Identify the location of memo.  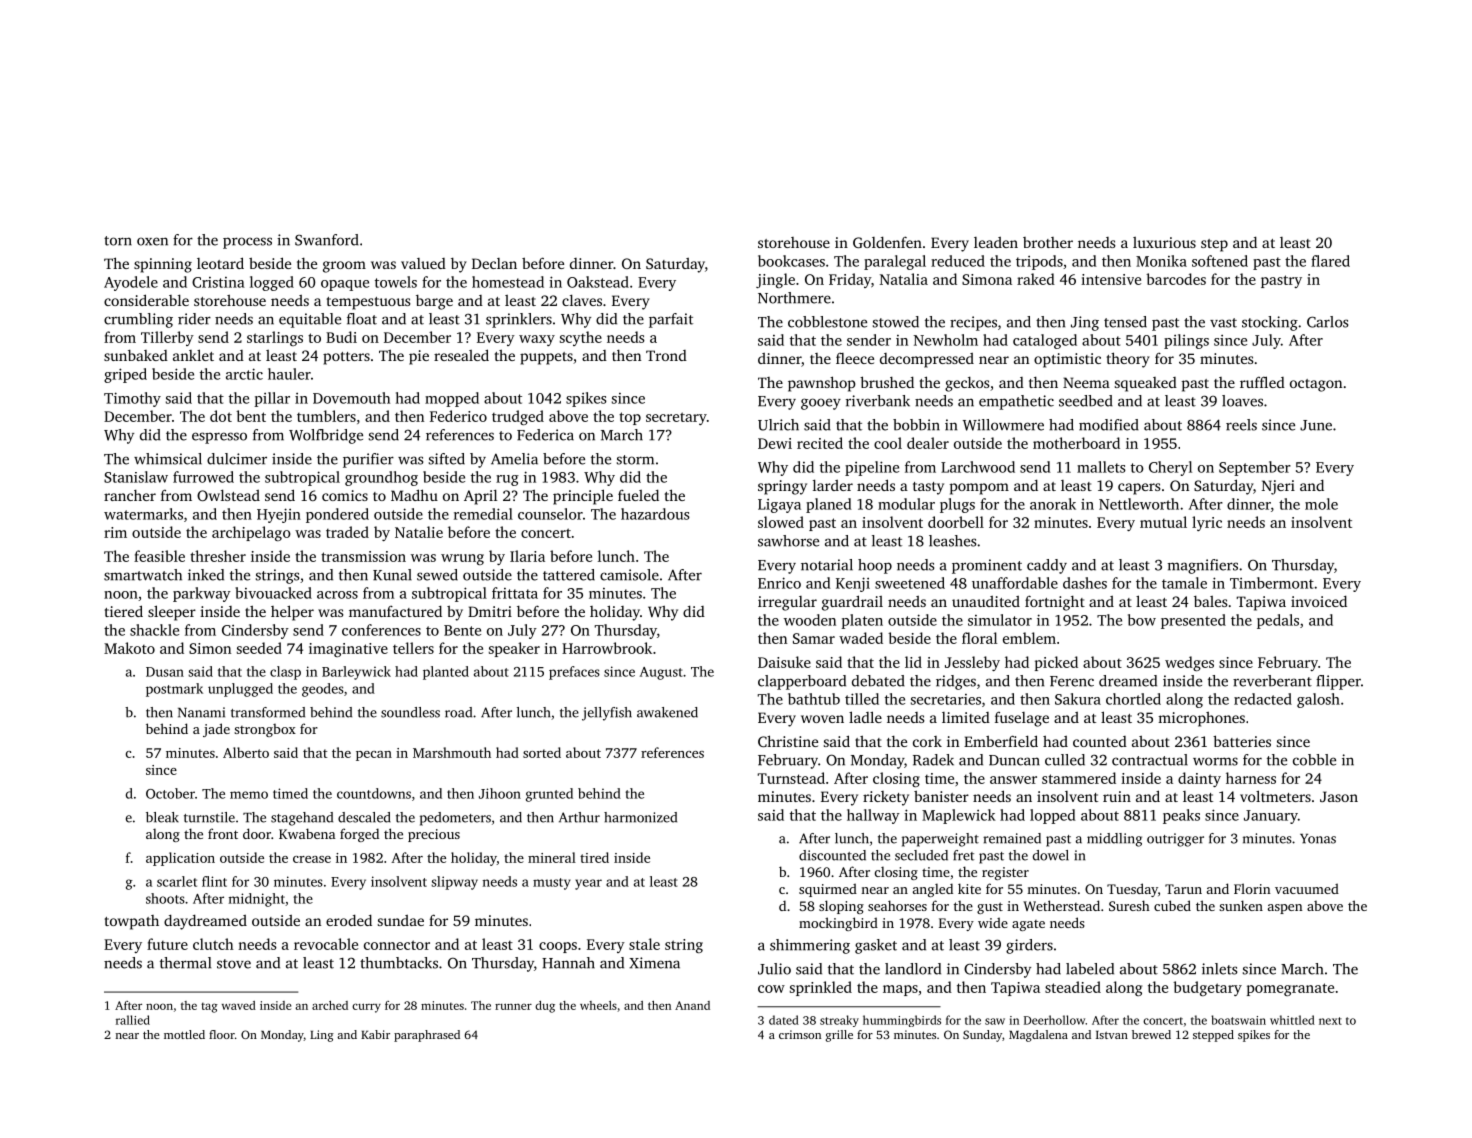
(249, 795).
